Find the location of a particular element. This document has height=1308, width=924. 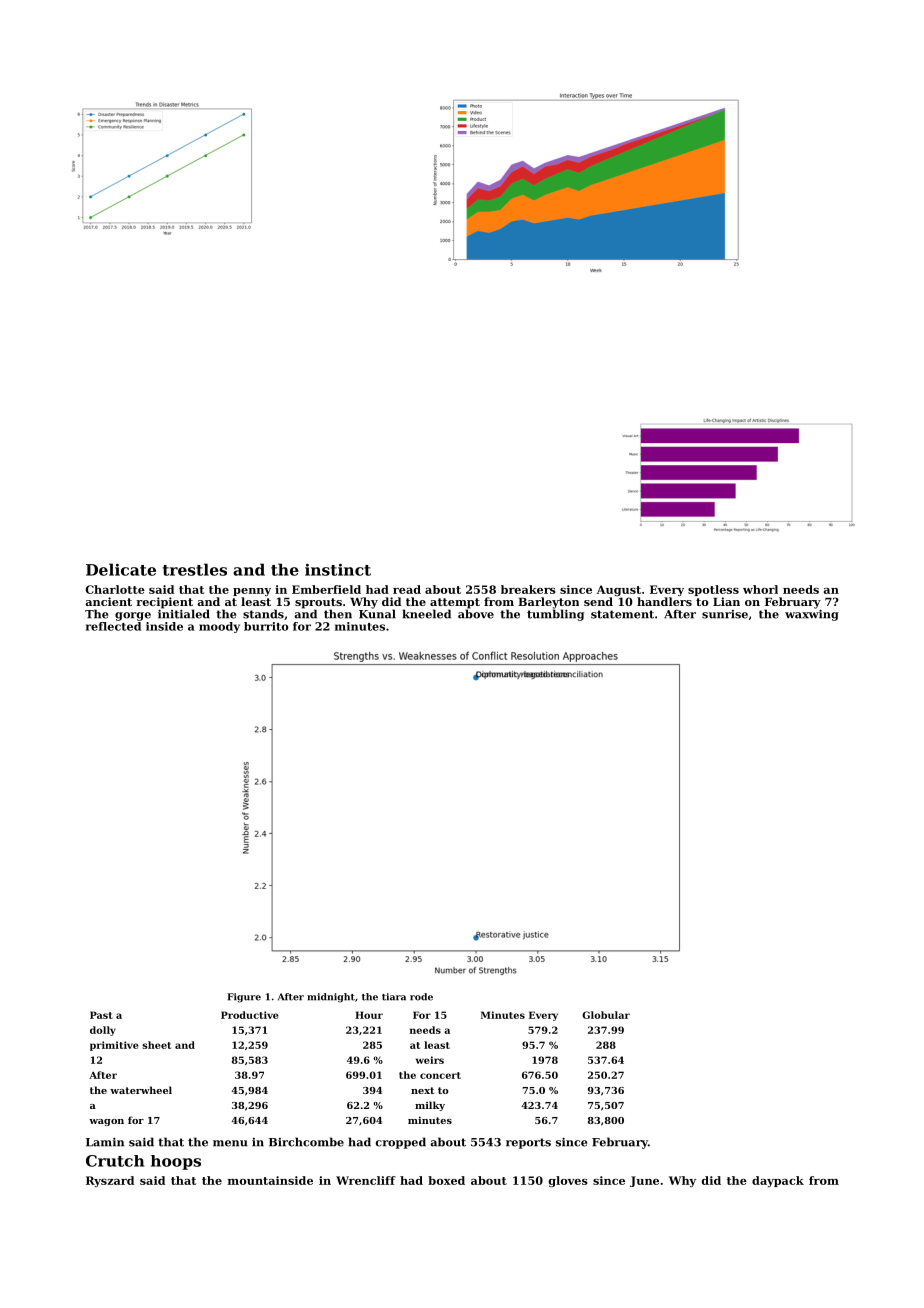

breakers is located at coordinates (528, 589).
